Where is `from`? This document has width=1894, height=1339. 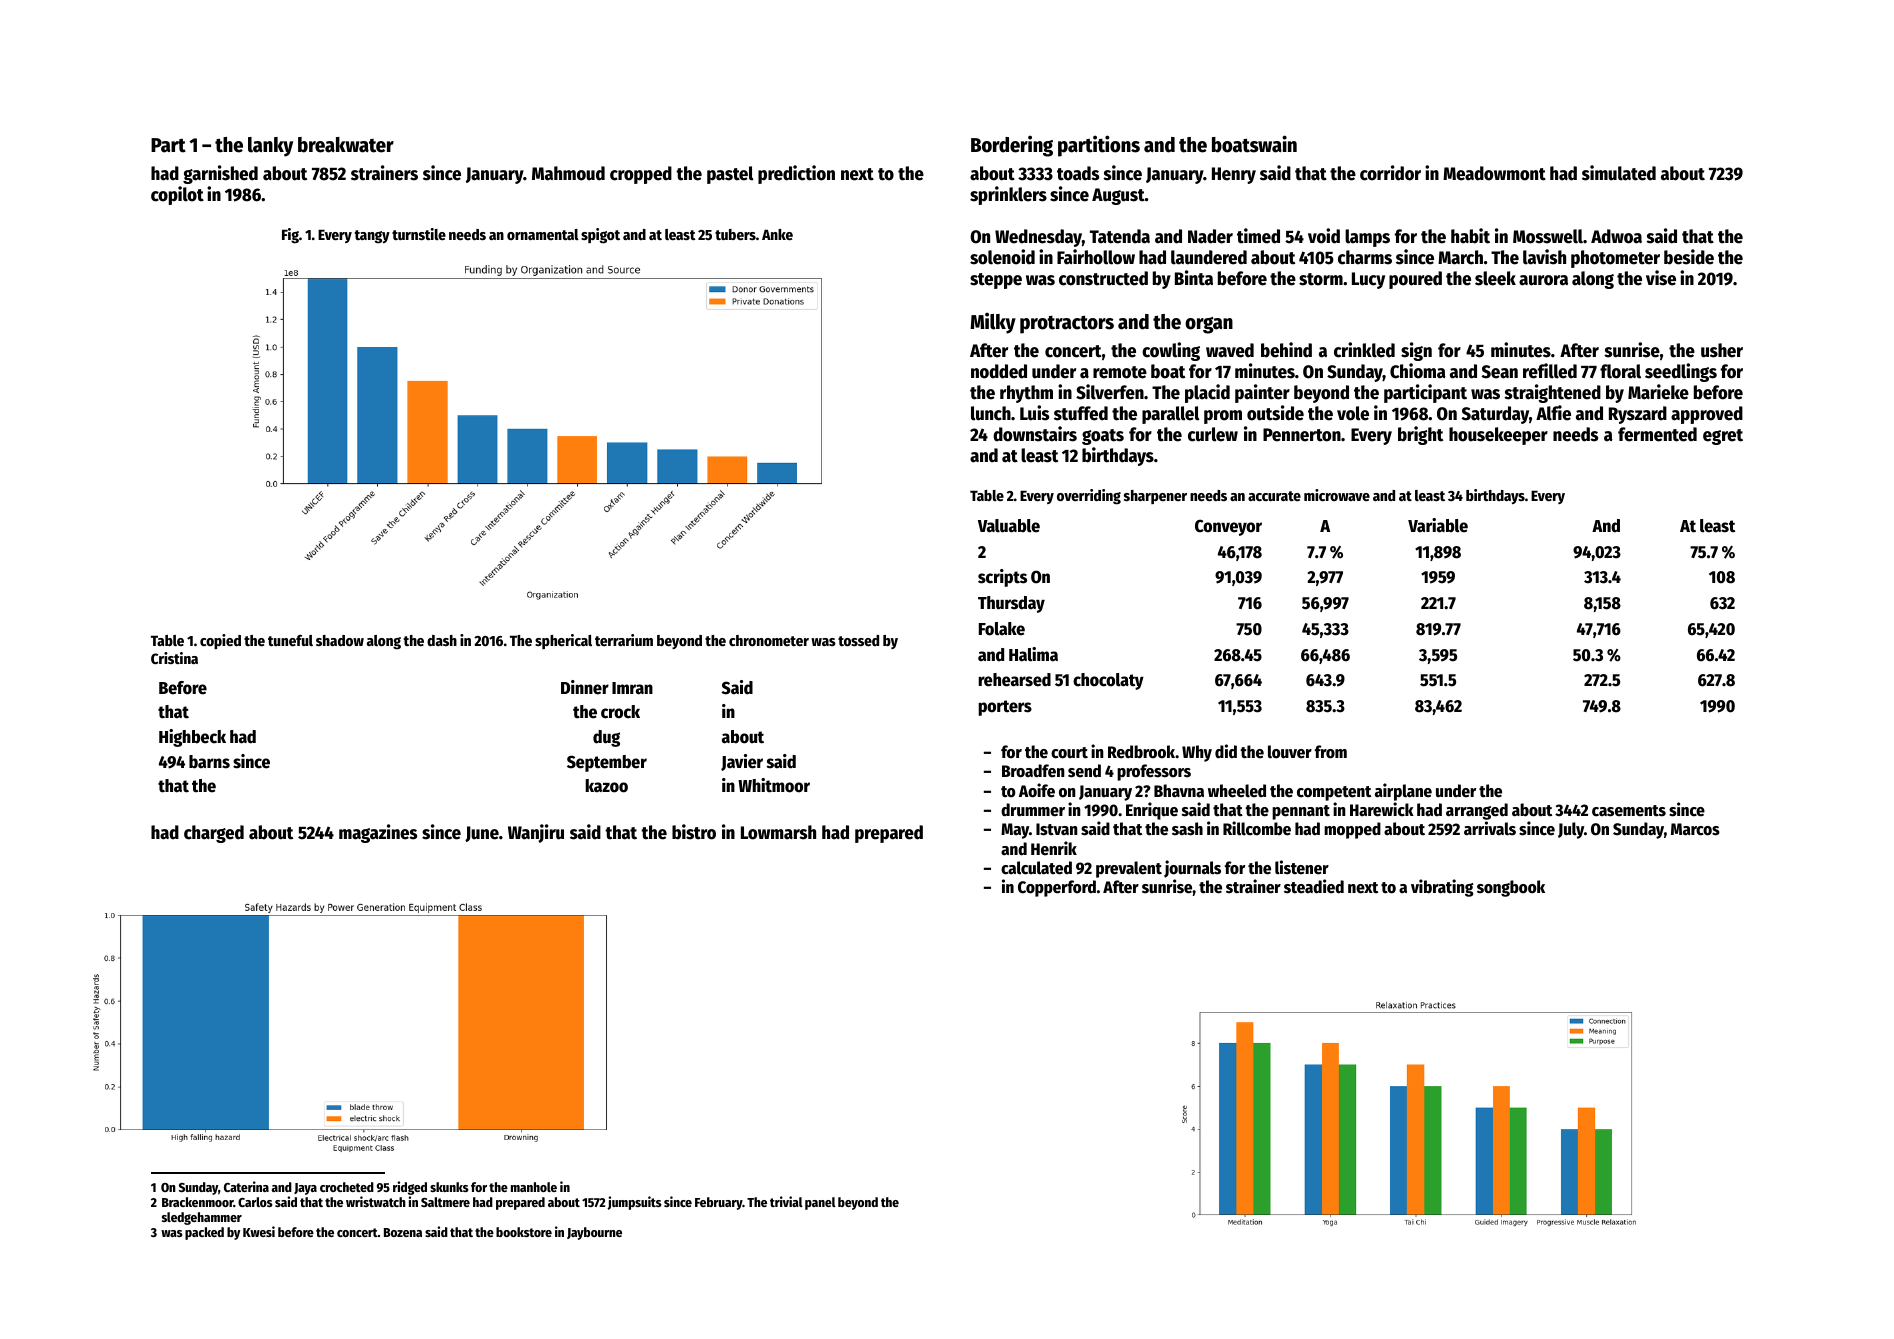
from is located at coordinates (1331, 752).
